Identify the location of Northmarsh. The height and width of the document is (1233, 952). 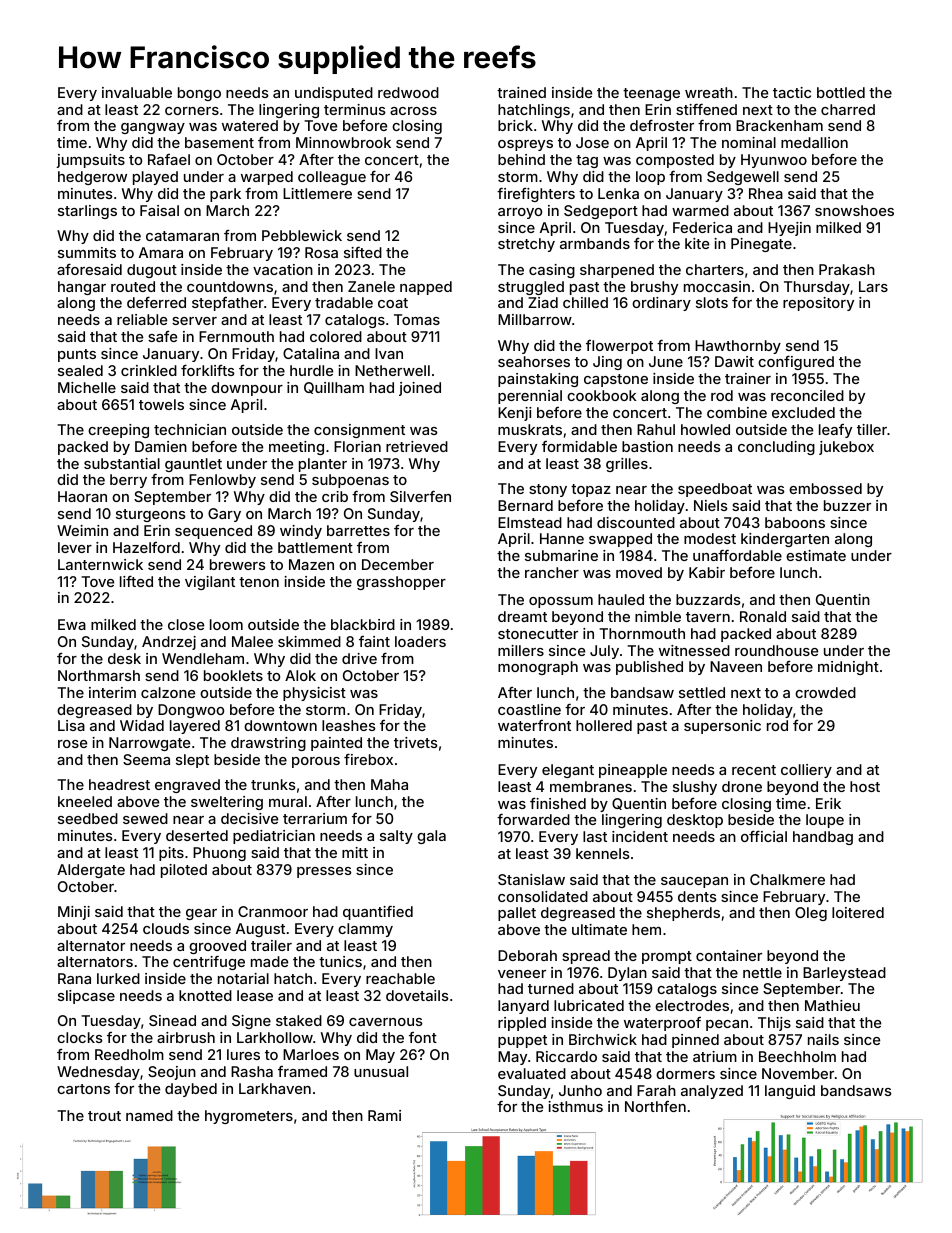
(99, 675).
